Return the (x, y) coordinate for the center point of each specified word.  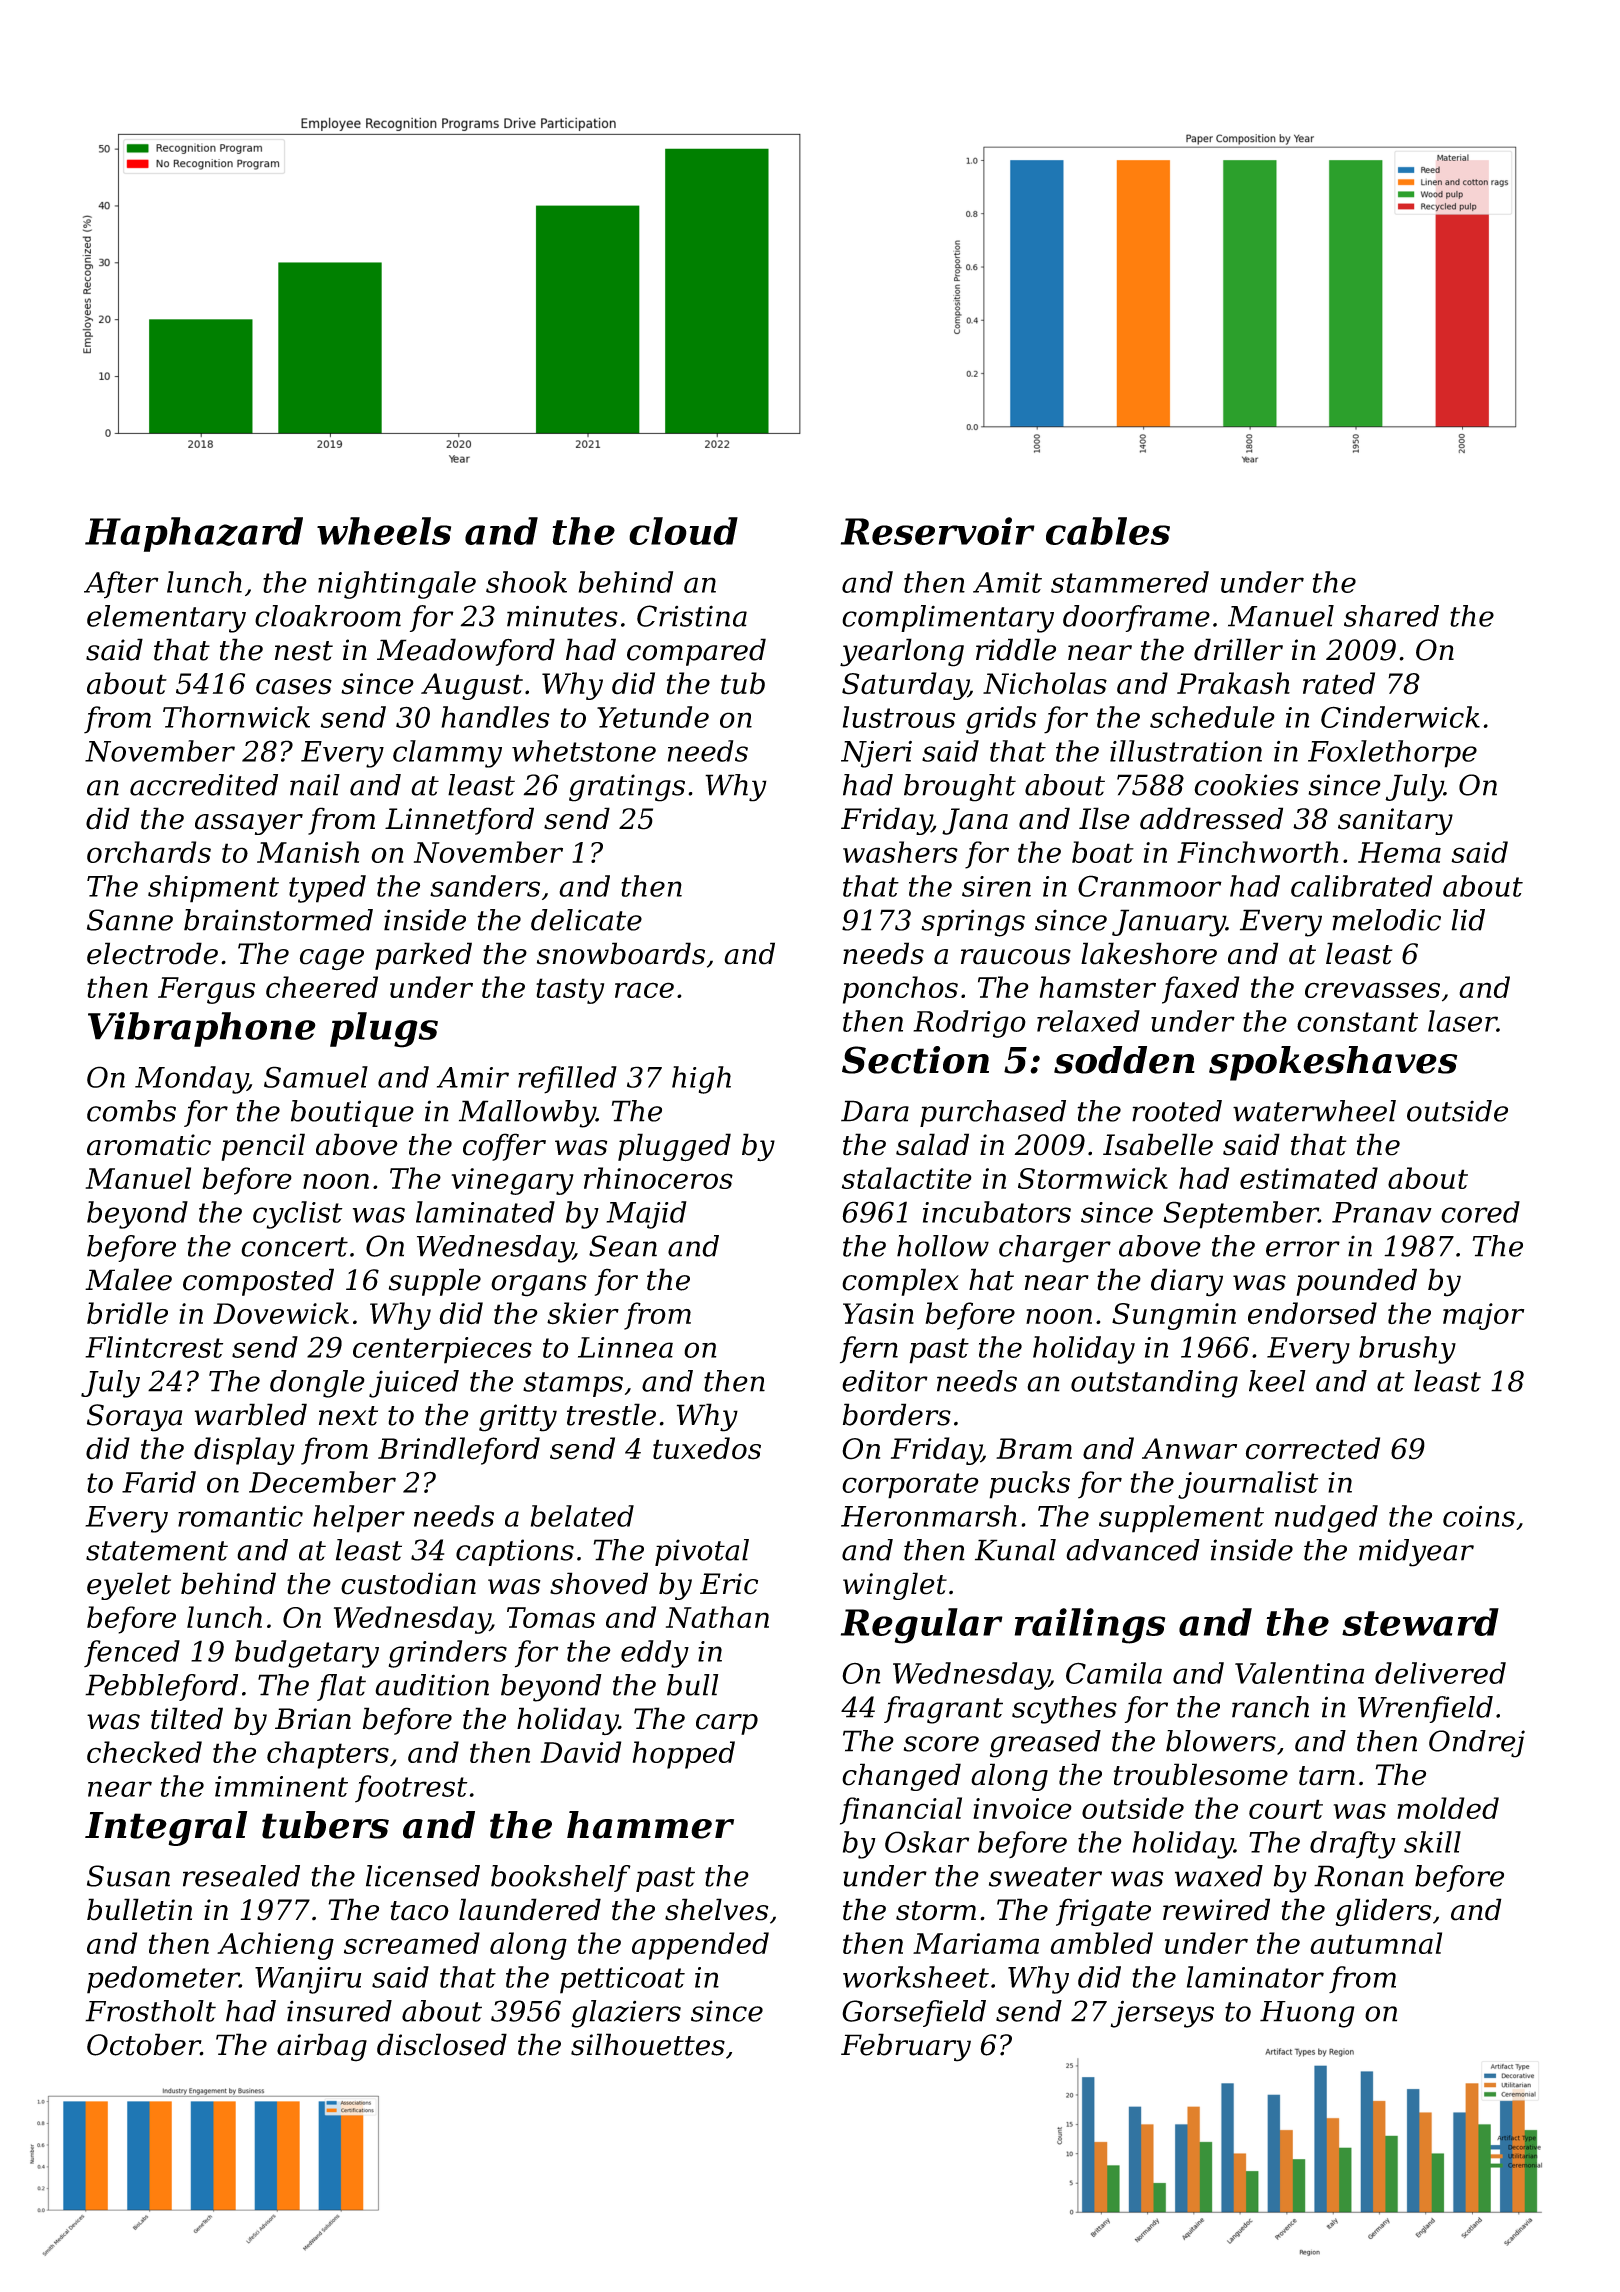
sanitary (1395, 821)
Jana (975, 821)
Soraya (134, 1418)
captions (515, 1552)
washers (900, 852)
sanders (485, 886)
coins (1479, 1516)
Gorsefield (914, 2013)
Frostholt (150, 2011)
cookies (1246, 785)
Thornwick (236, 717)
